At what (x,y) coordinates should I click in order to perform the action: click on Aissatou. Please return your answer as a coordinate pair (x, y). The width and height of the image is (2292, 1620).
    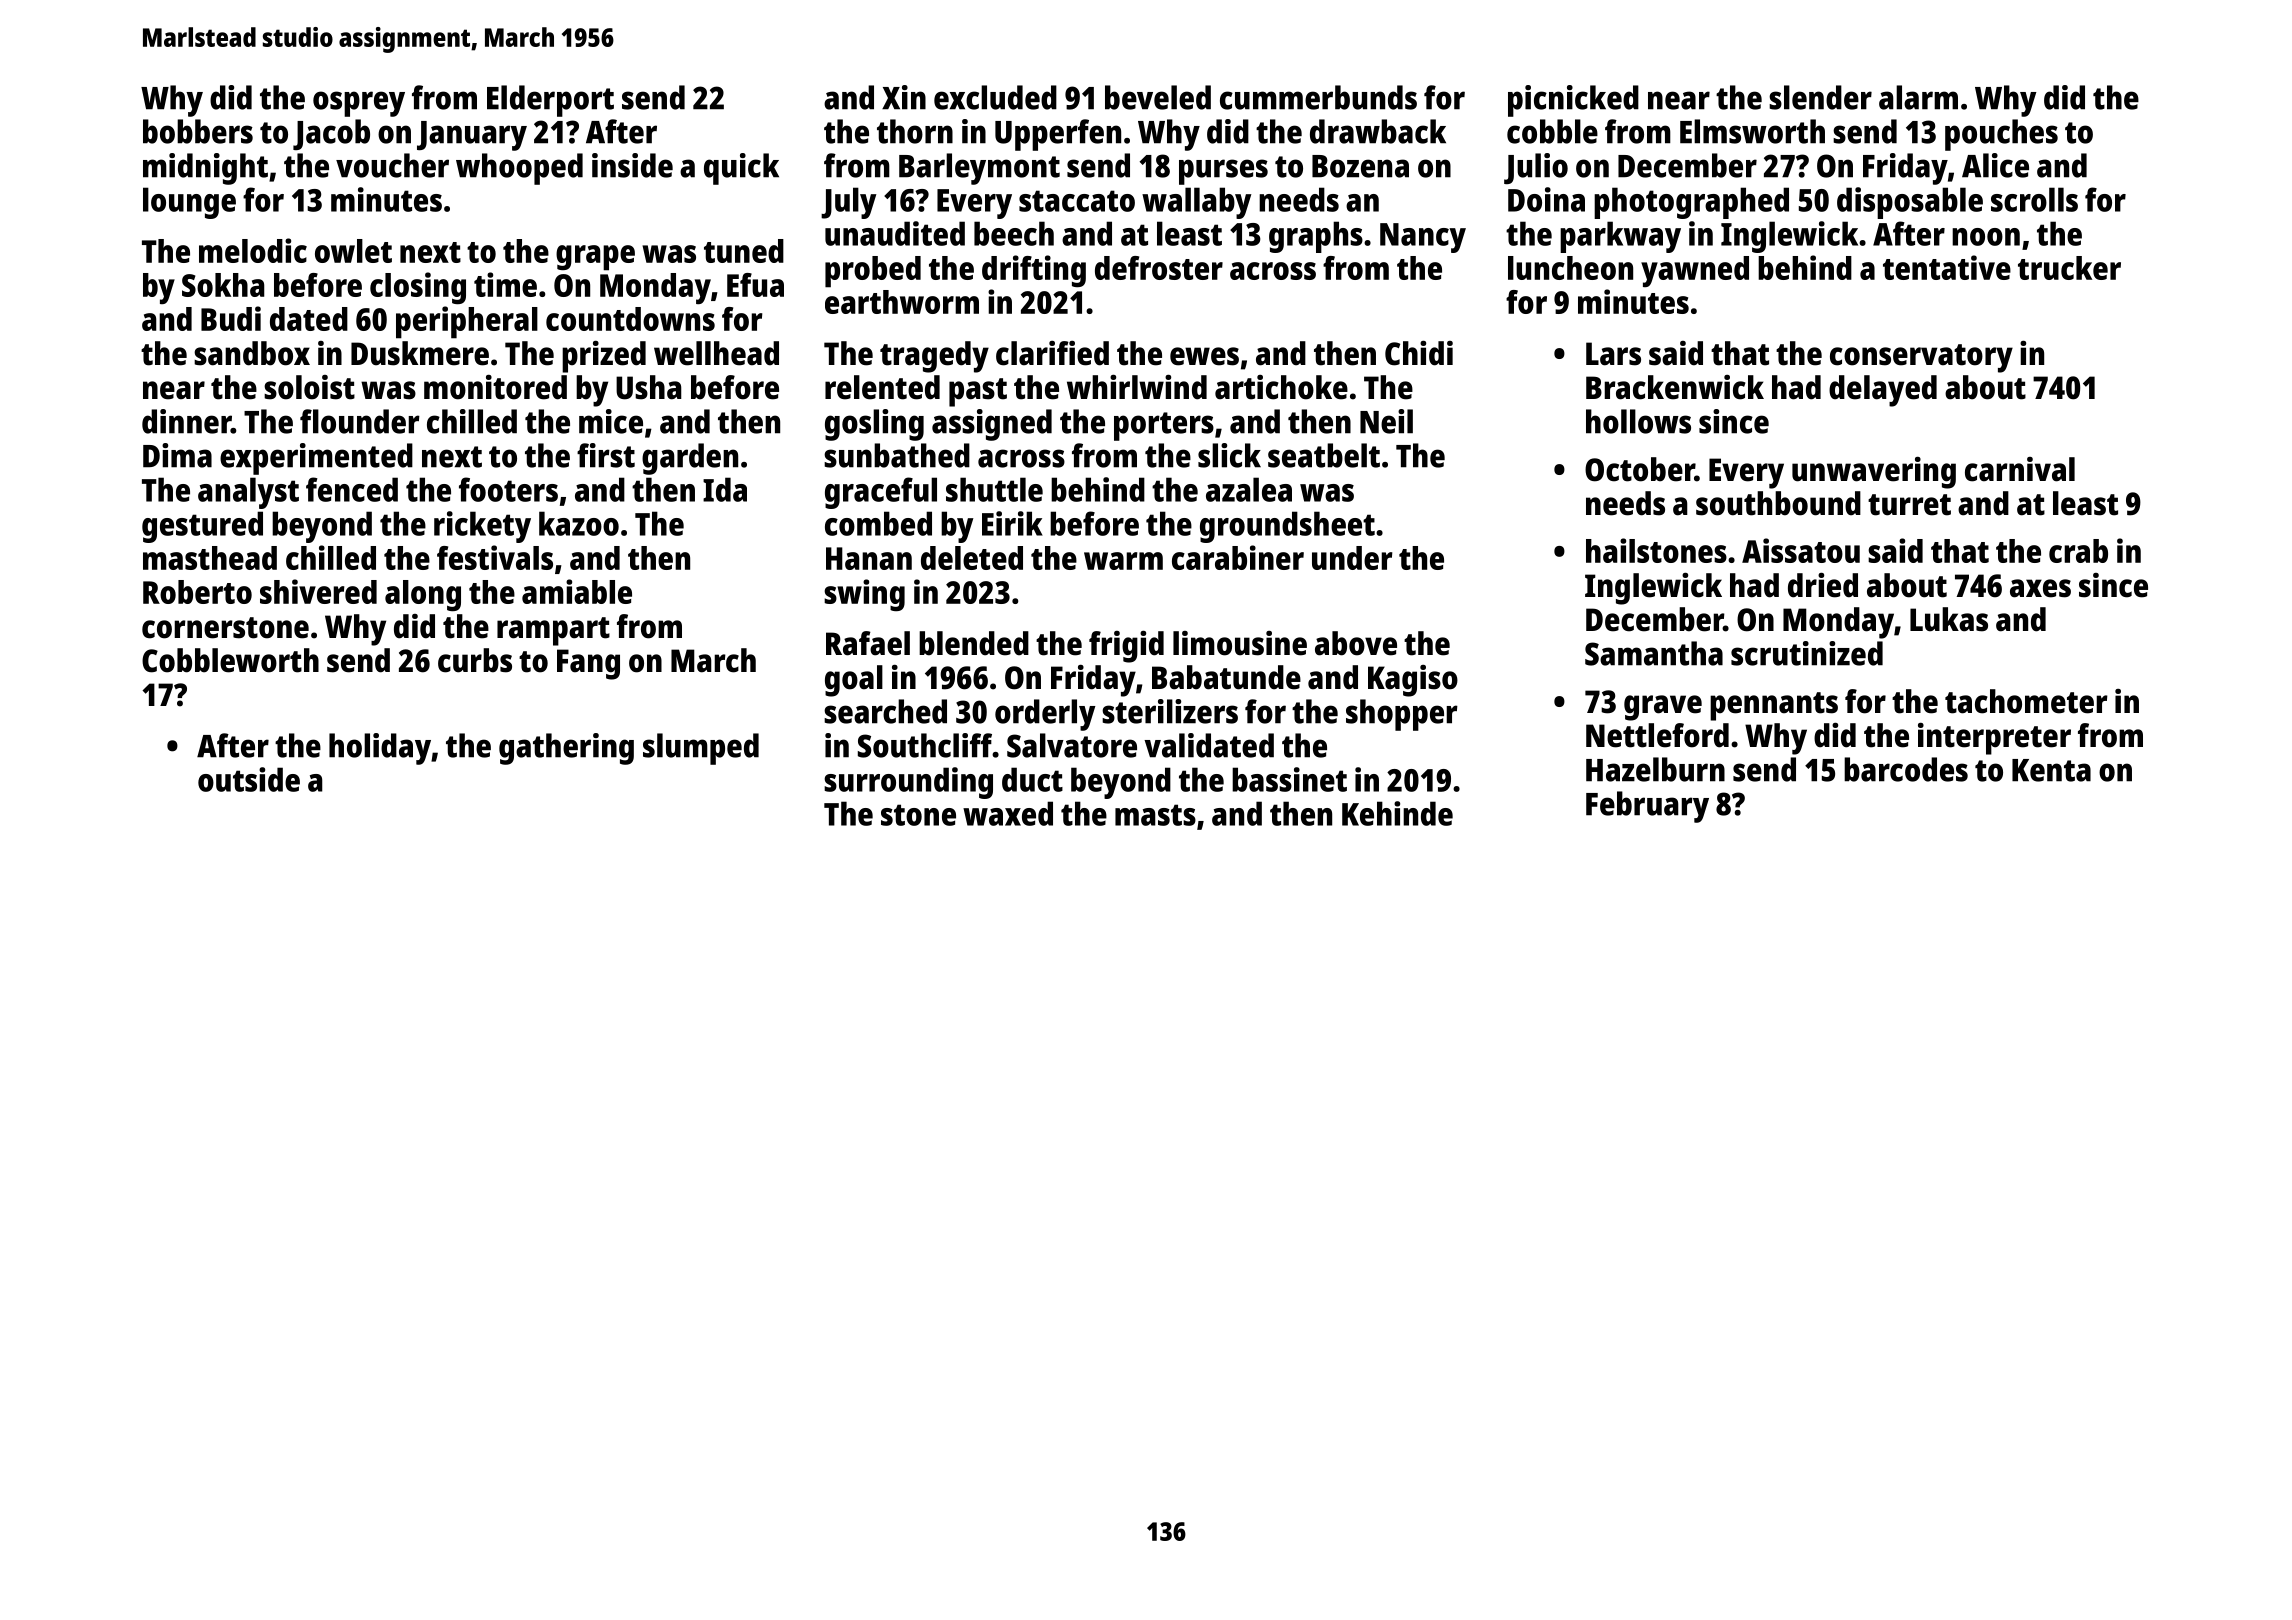
    Looking at the image, I should click on (1801, 550).
